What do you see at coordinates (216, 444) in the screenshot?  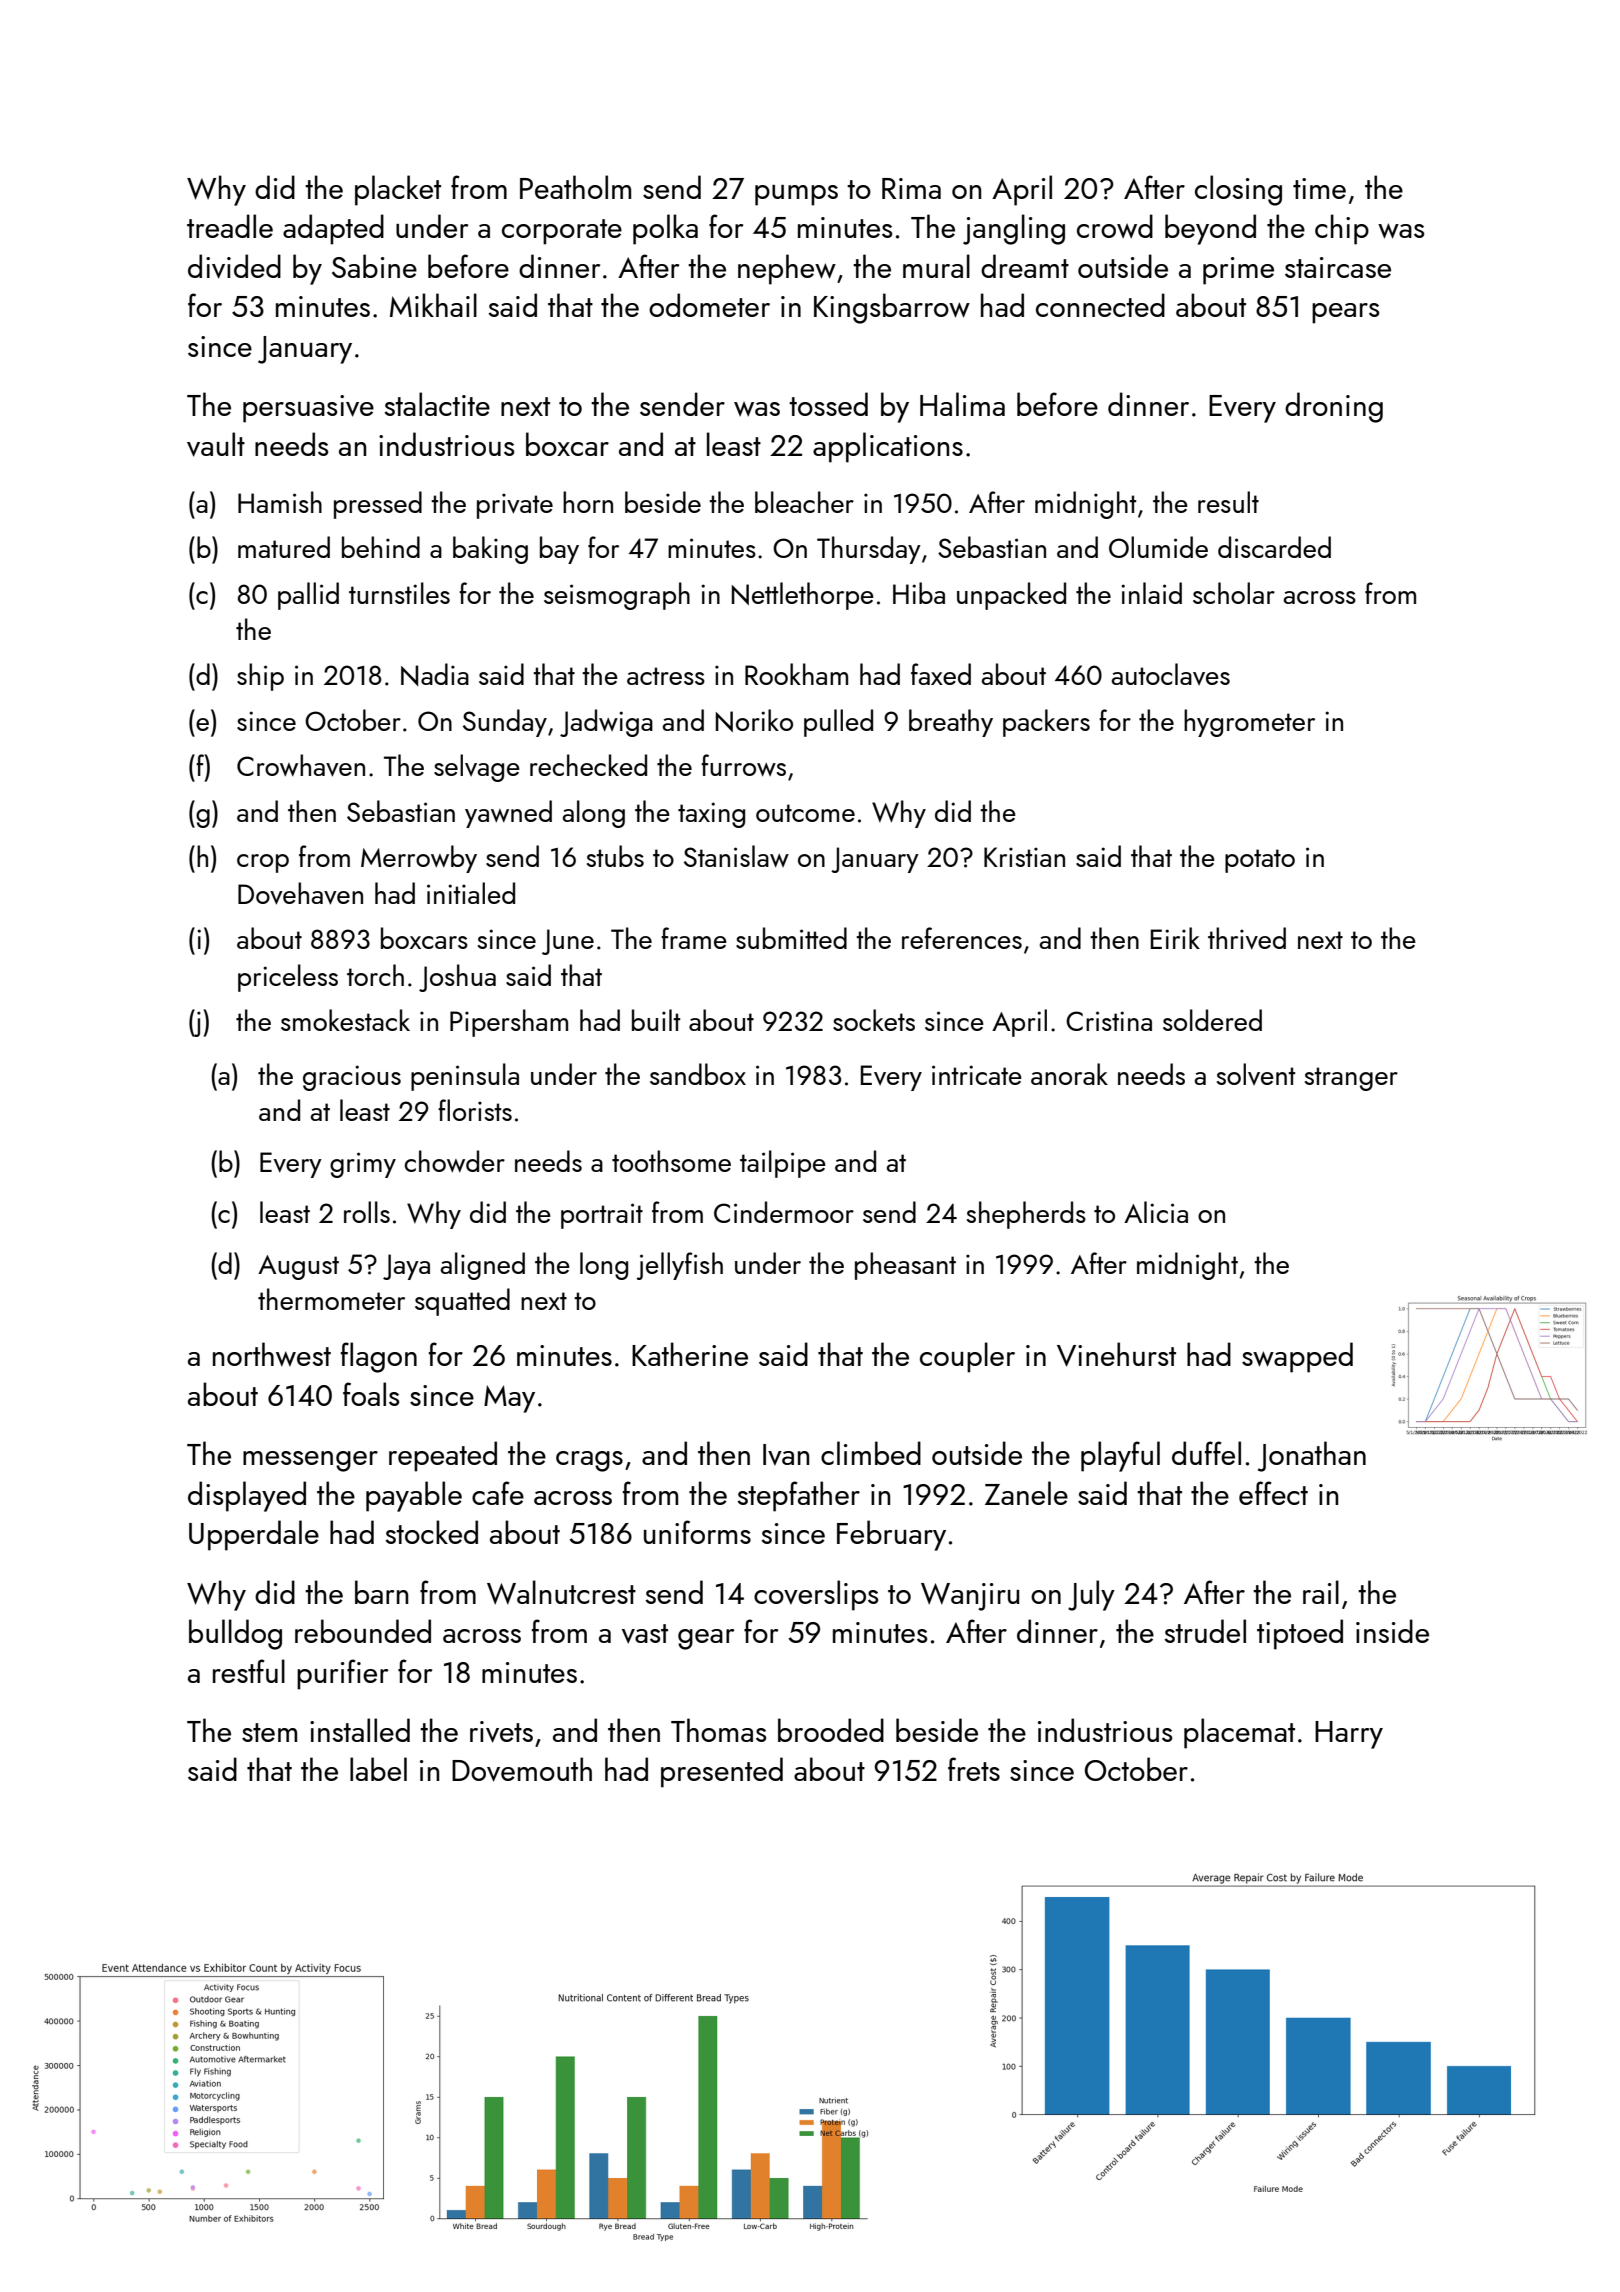 I see `vault` at bounding box center [216, 444].
